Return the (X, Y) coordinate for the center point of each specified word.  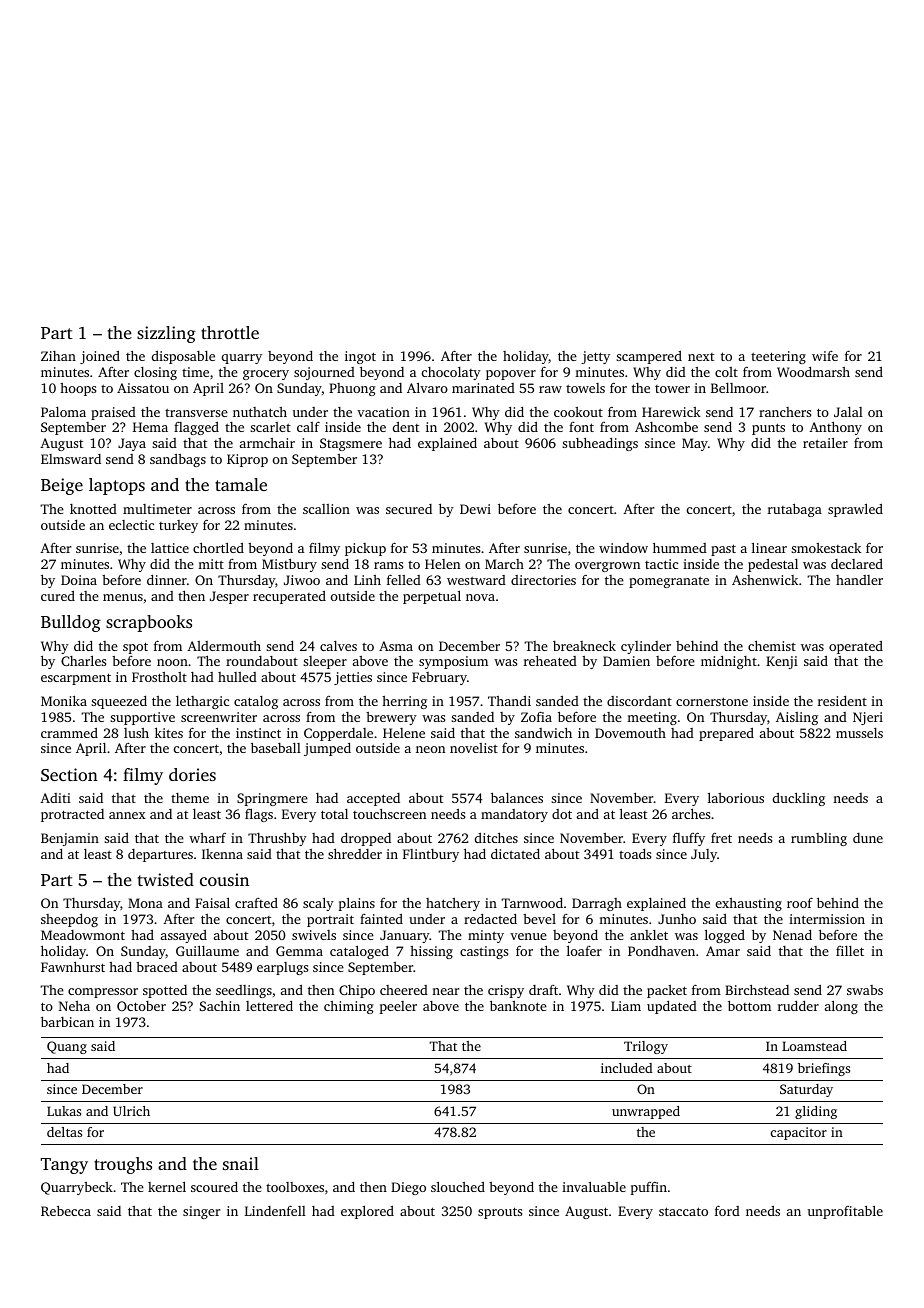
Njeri (868, 718)
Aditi (55, 798)
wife (825, 356)
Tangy (64, 1166)
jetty (595, 357)
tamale (241, 484)
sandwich (543, 732)
